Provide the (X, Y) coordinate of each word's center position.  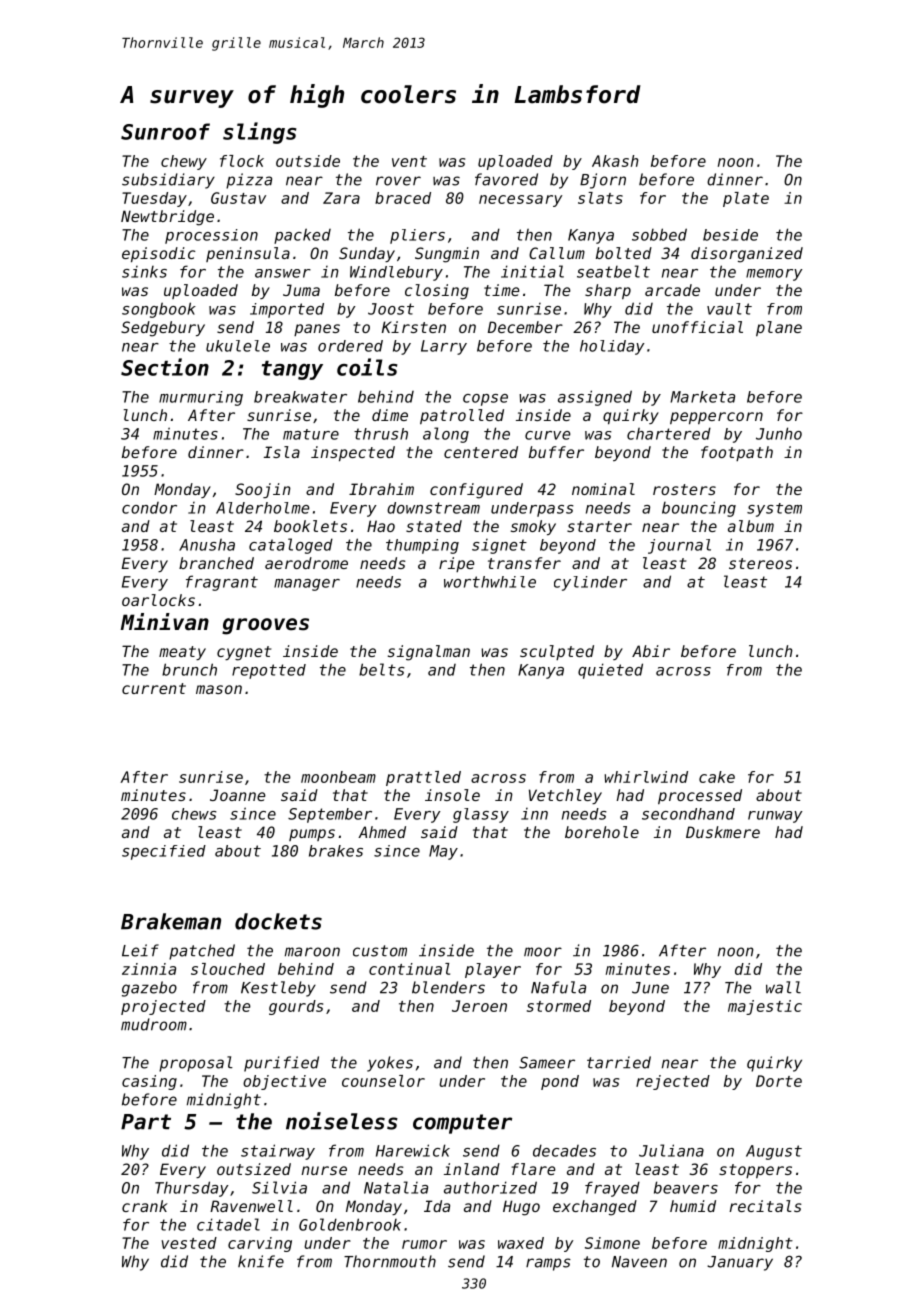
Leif (140, 950)
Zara (341, 198)
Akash (615, 161)
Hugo (521, 1208)
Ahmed (382, 832)
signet (499, 546)
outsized (254, 1169)
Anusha (207, 545)
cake (717, 777)
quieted (610, 671)
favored (506, 179)
